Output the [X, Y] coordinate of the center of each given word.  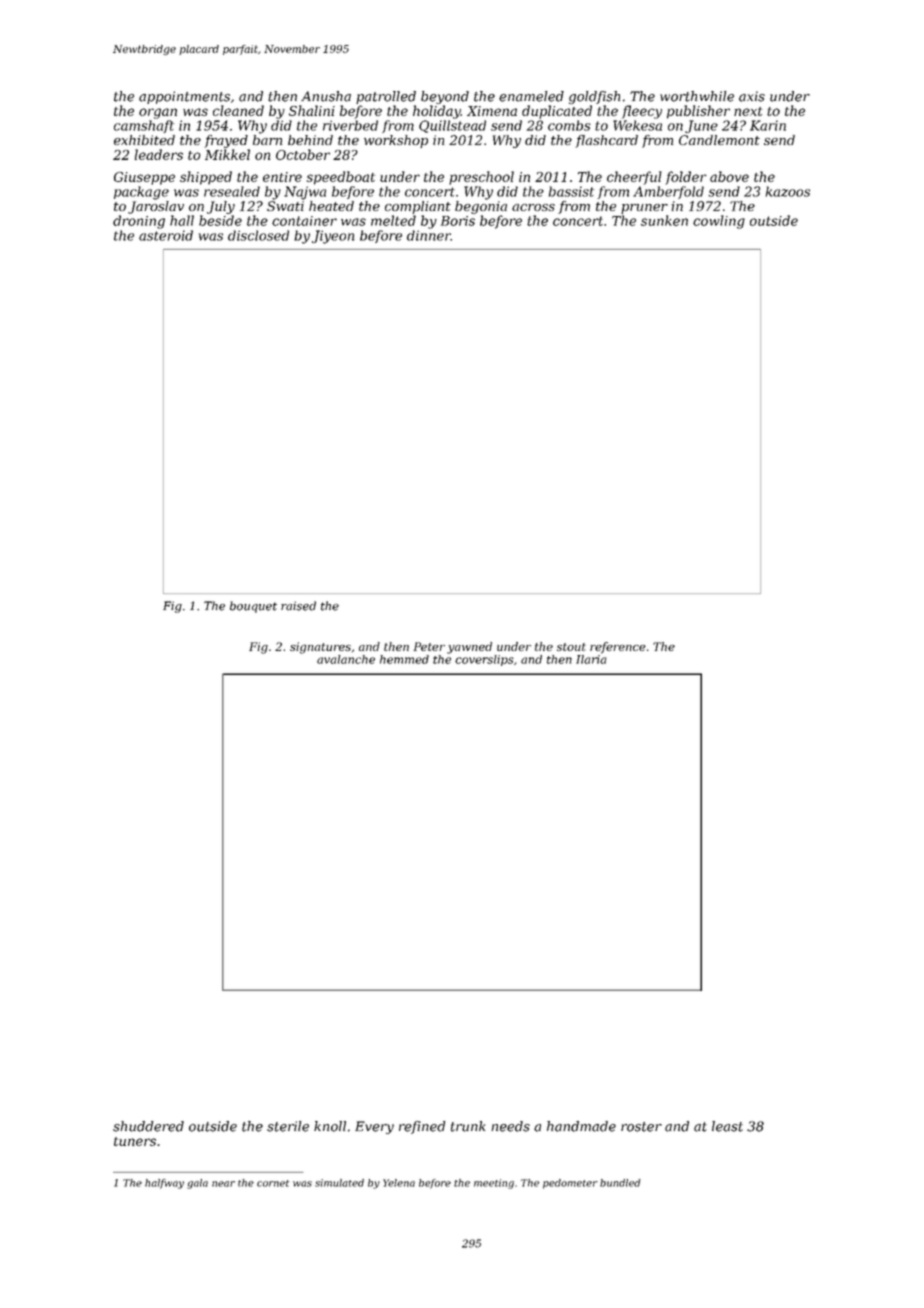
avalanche [346, 659]
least [727, 1126]
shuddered [148, 1126]
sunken [664, 220]
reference [618, 648]
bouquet [253, 607]
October [303, 154]
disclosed [258, 235]
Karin [768, 125]
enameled [531, 96]
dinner [429, 235]
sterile [288, 1126]
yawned [469, 648]
